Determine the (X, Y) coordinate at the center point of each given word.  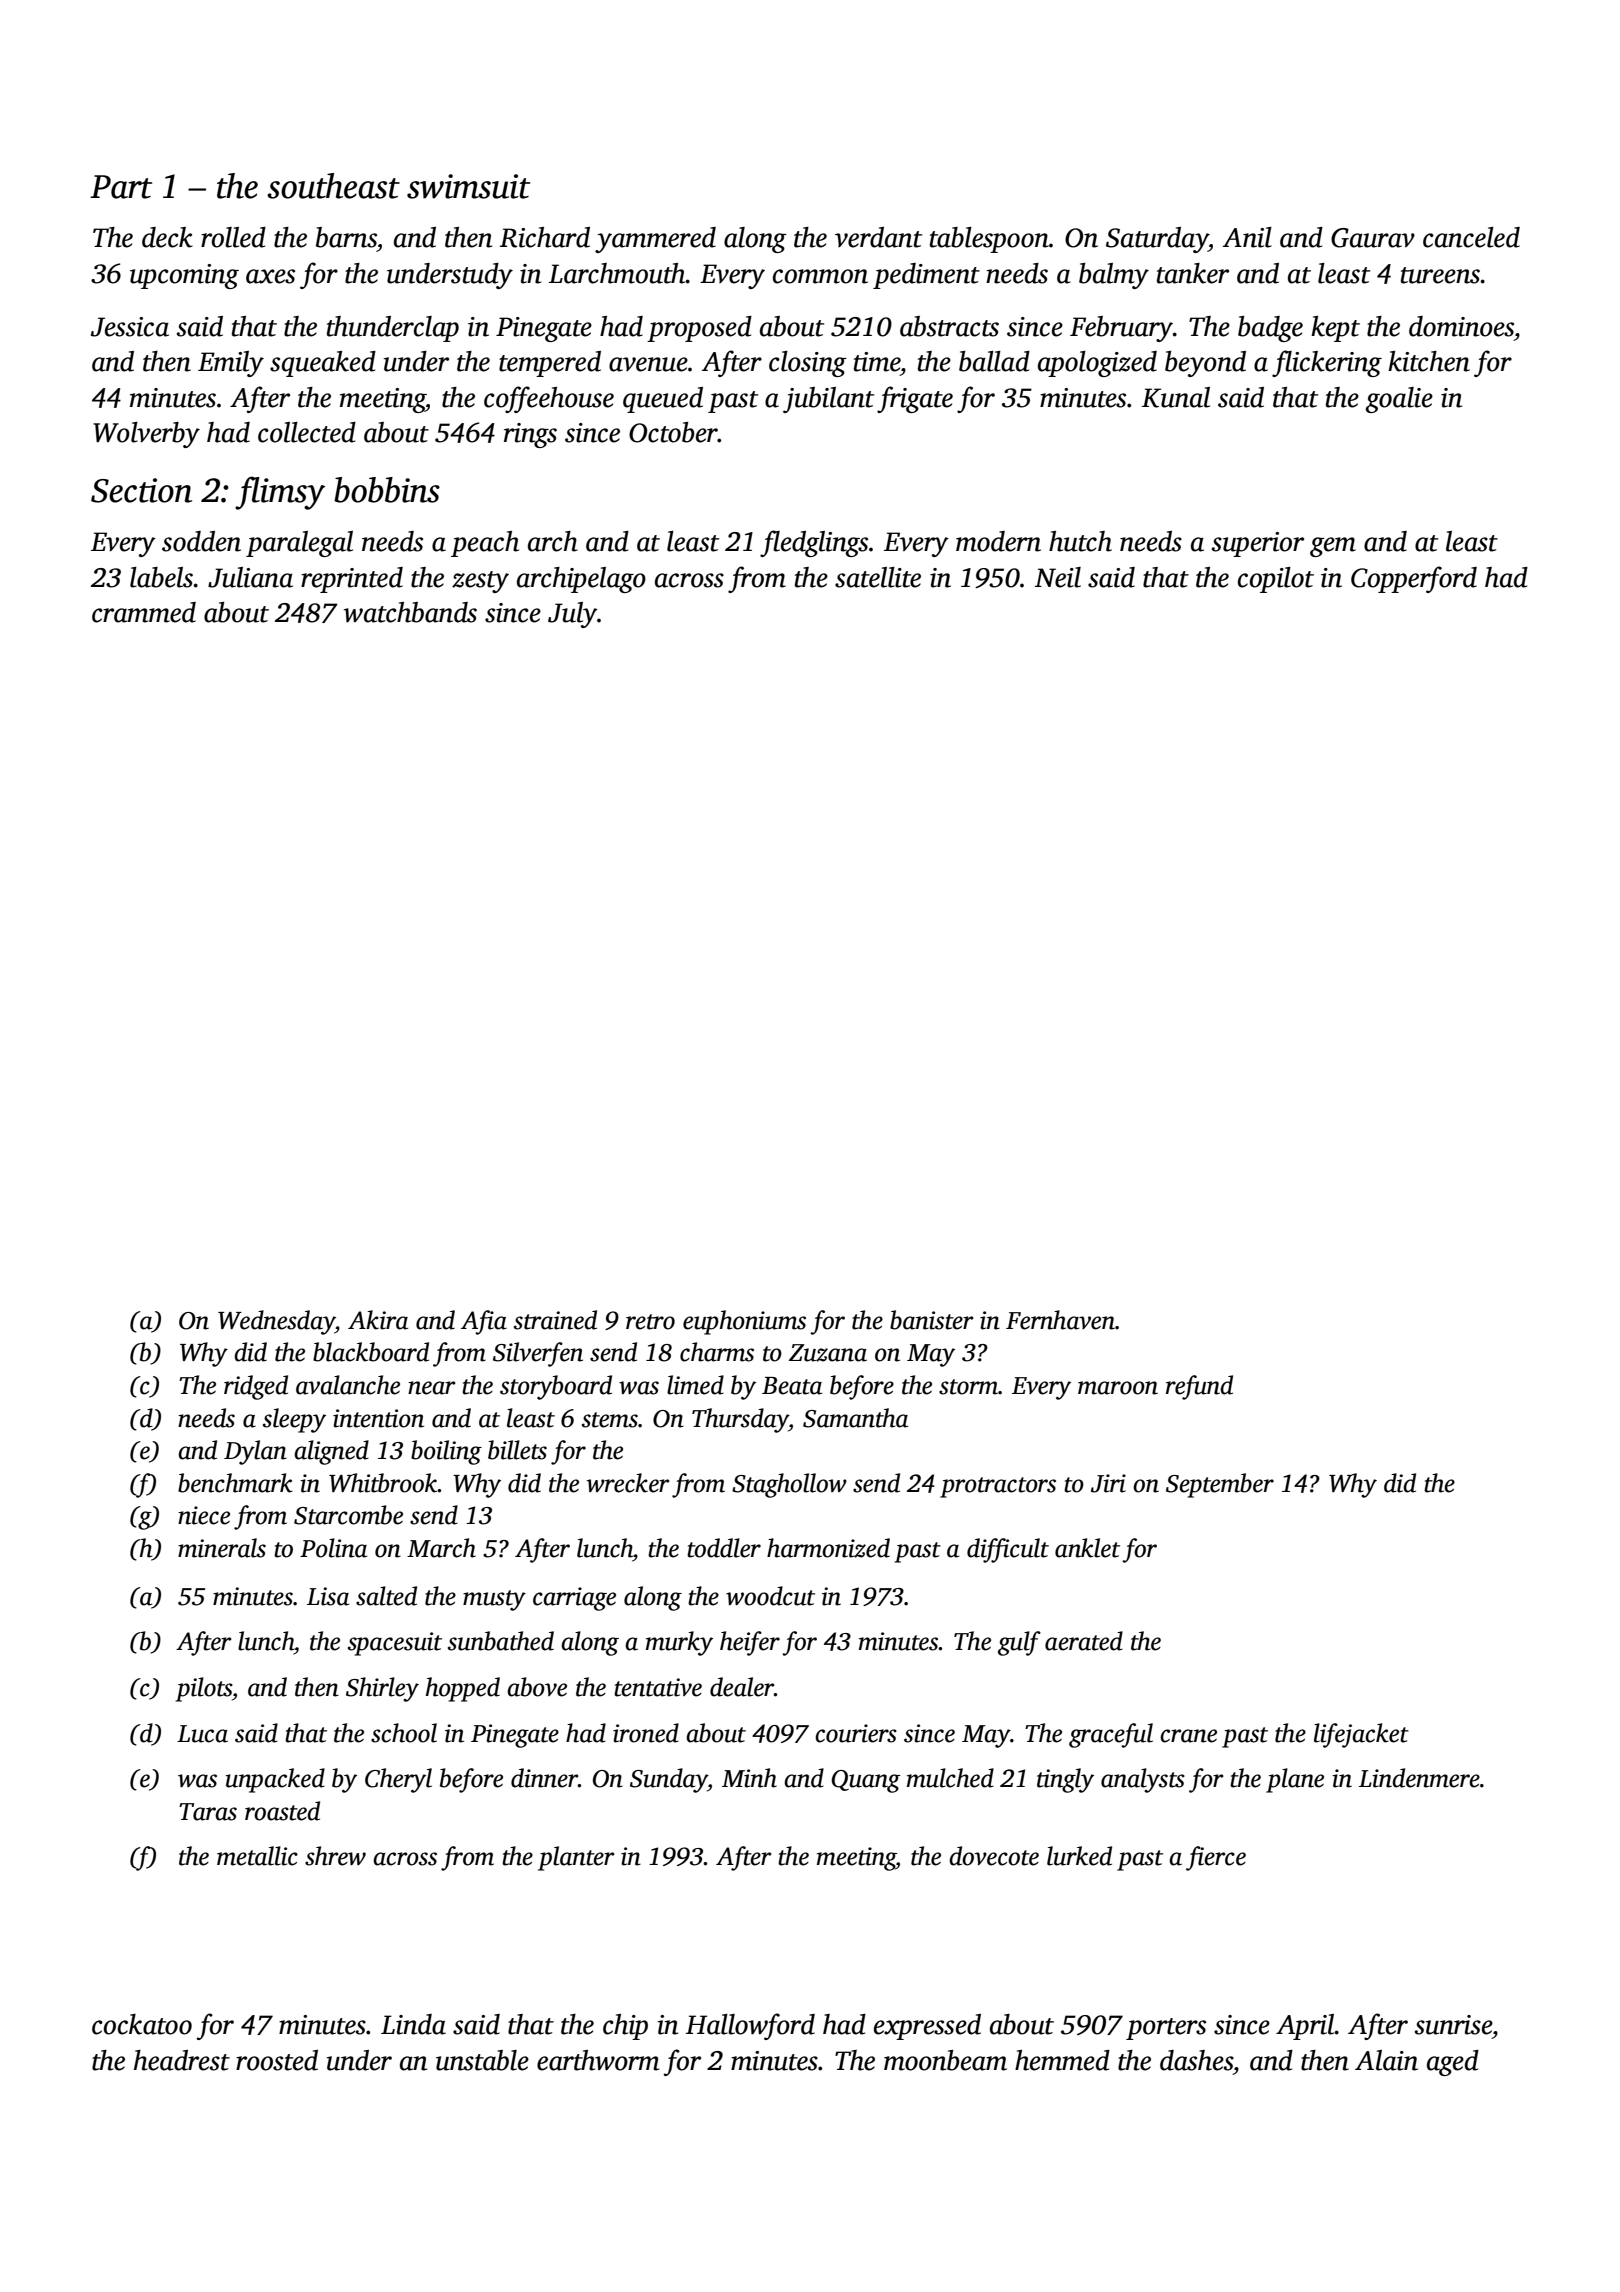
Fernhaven (1060, 1320)
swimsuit (468, 186)
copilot (1276, 580)
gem (1333, 547)
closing (808, 364)
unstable (482, 2060)
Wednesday (276, 1322)
